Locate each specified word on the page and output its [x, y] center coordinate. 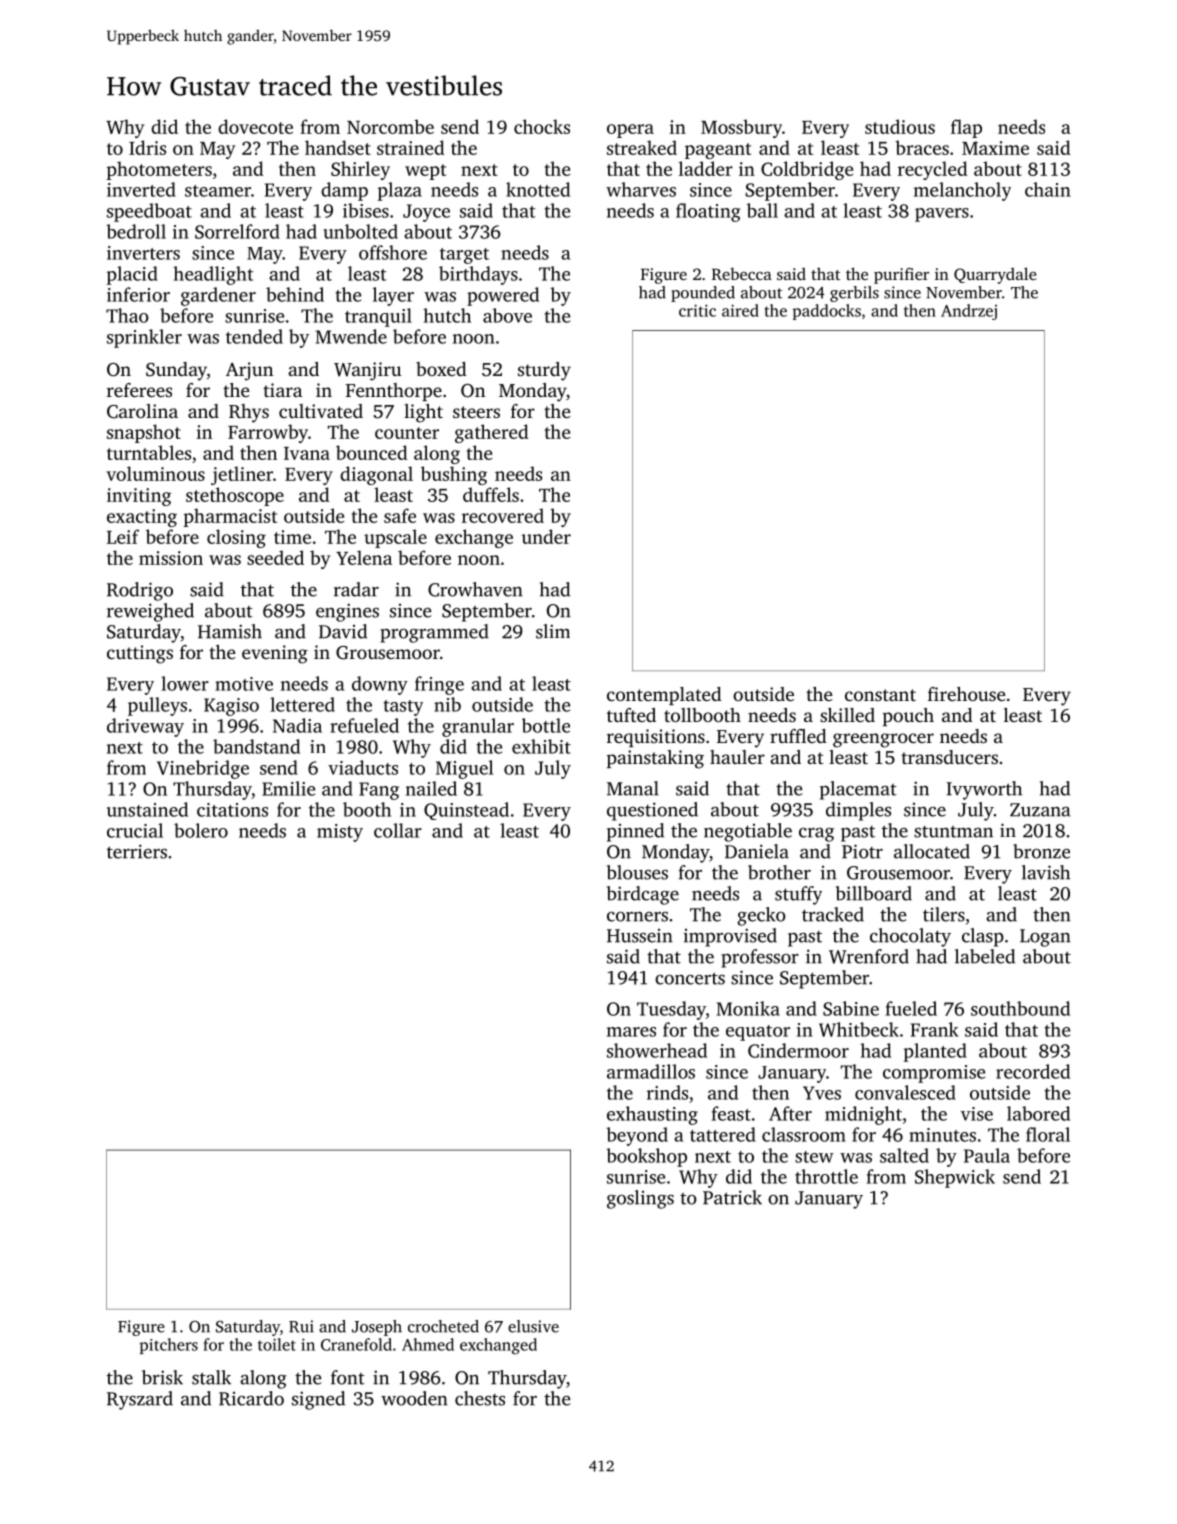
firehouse [967, 694]
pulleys [157, 706]
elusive [533, 1326]
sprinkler [144, 338]
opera [630, 131]
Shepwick [955, 1178]
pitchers [169, 1346]
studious [900, 126]
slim [553, 631]
